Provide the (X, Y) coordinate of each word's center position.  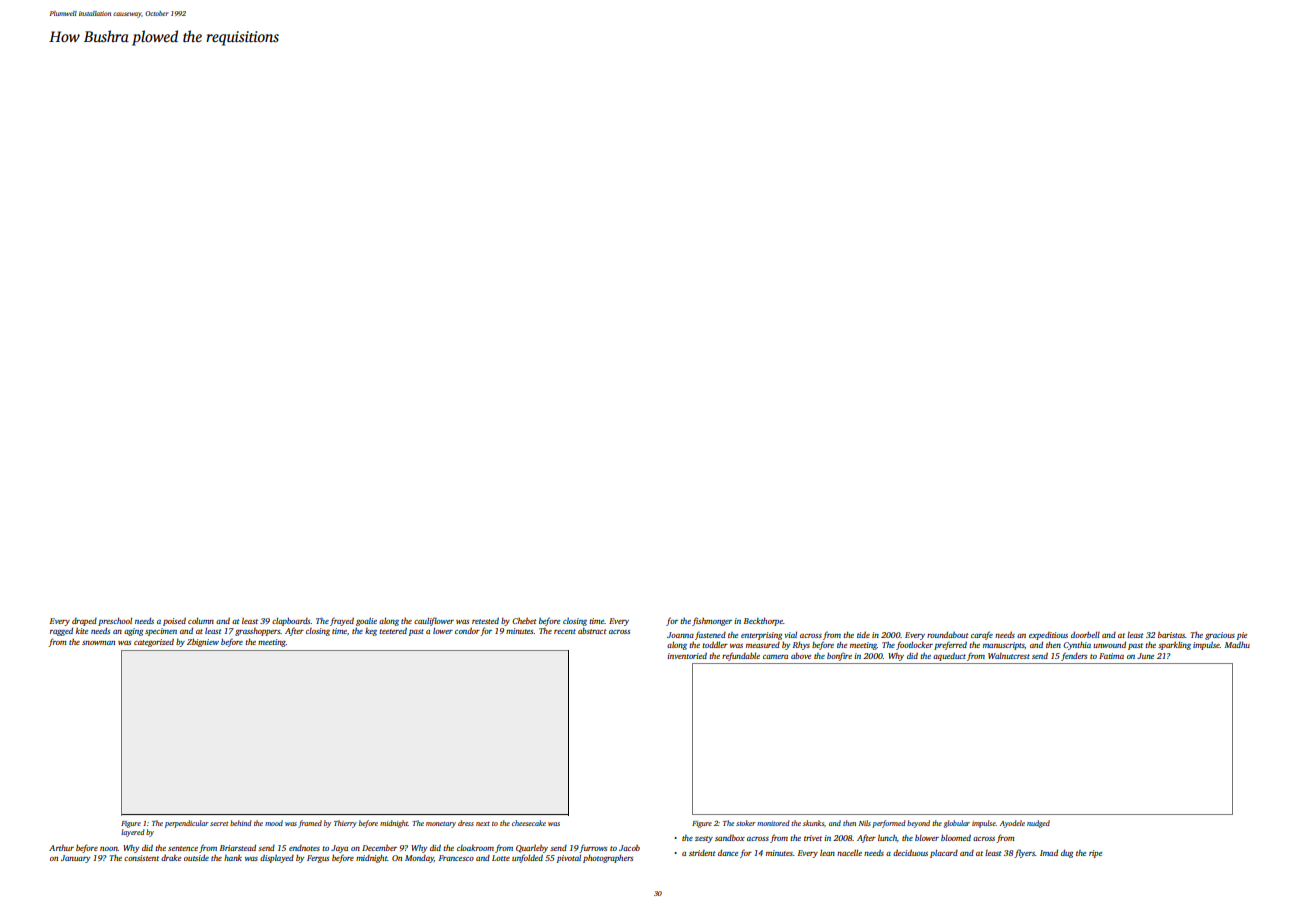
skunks (813, 823)
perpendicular (187, 824)
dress (466, 823)
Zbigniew (203, 643)
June (1145, 656)
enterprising (761, 636)
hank (233, 858)
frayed (342, 621)
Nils (865, 823)
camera (775, 657)
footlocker (914, 645)
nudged (1038, 824)
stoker (746, 823)
